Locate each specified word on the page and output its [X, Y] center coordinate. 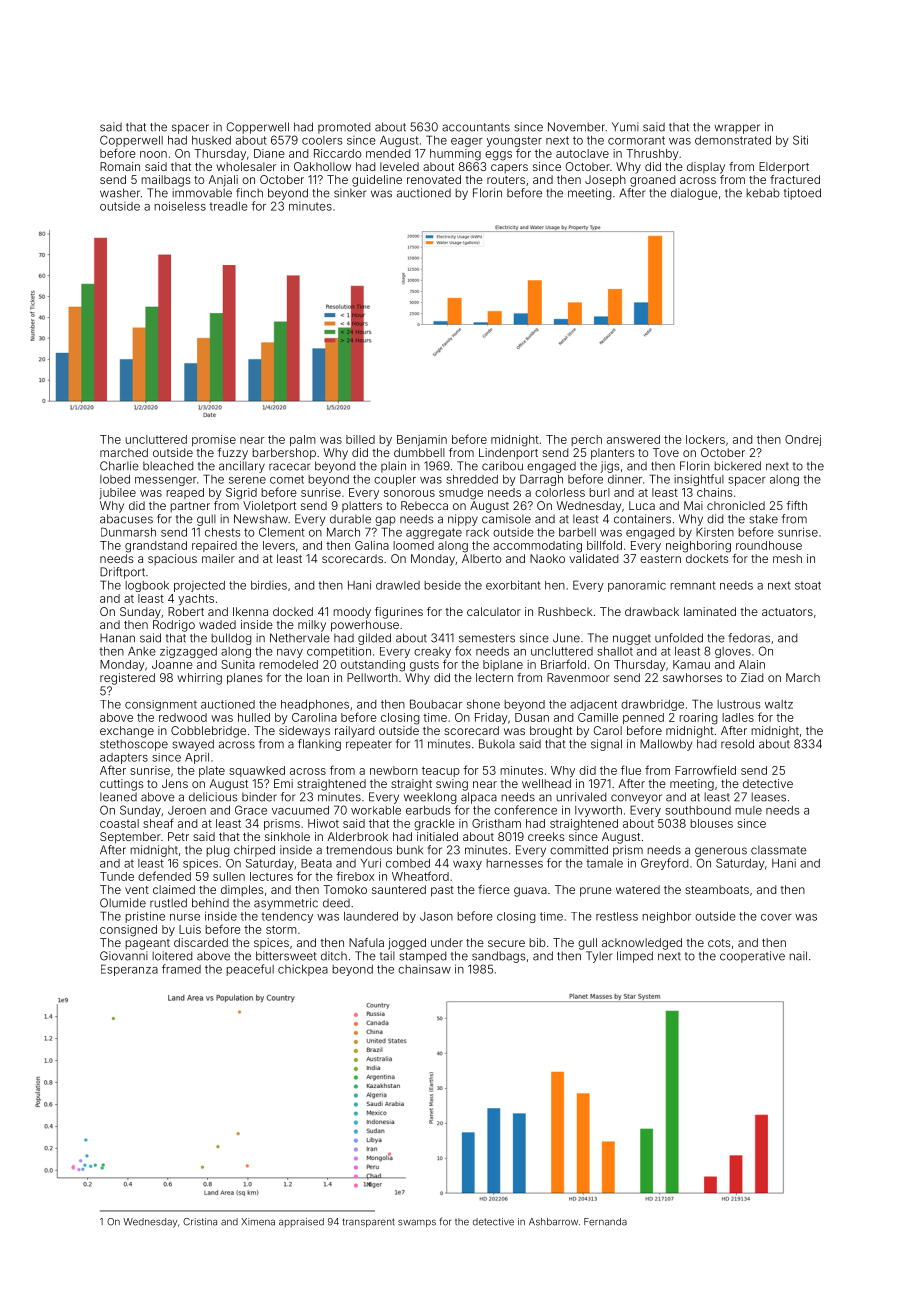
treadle [228, 206]
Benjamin [422, 440]
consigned [128, 931]
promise [214, 440]
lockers [705, 439]
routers [506, 180]
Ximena [258, 1222]
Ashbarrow [553, 1222]
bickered [737, 466]
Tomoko [345, 889]
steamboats [717, 889]
